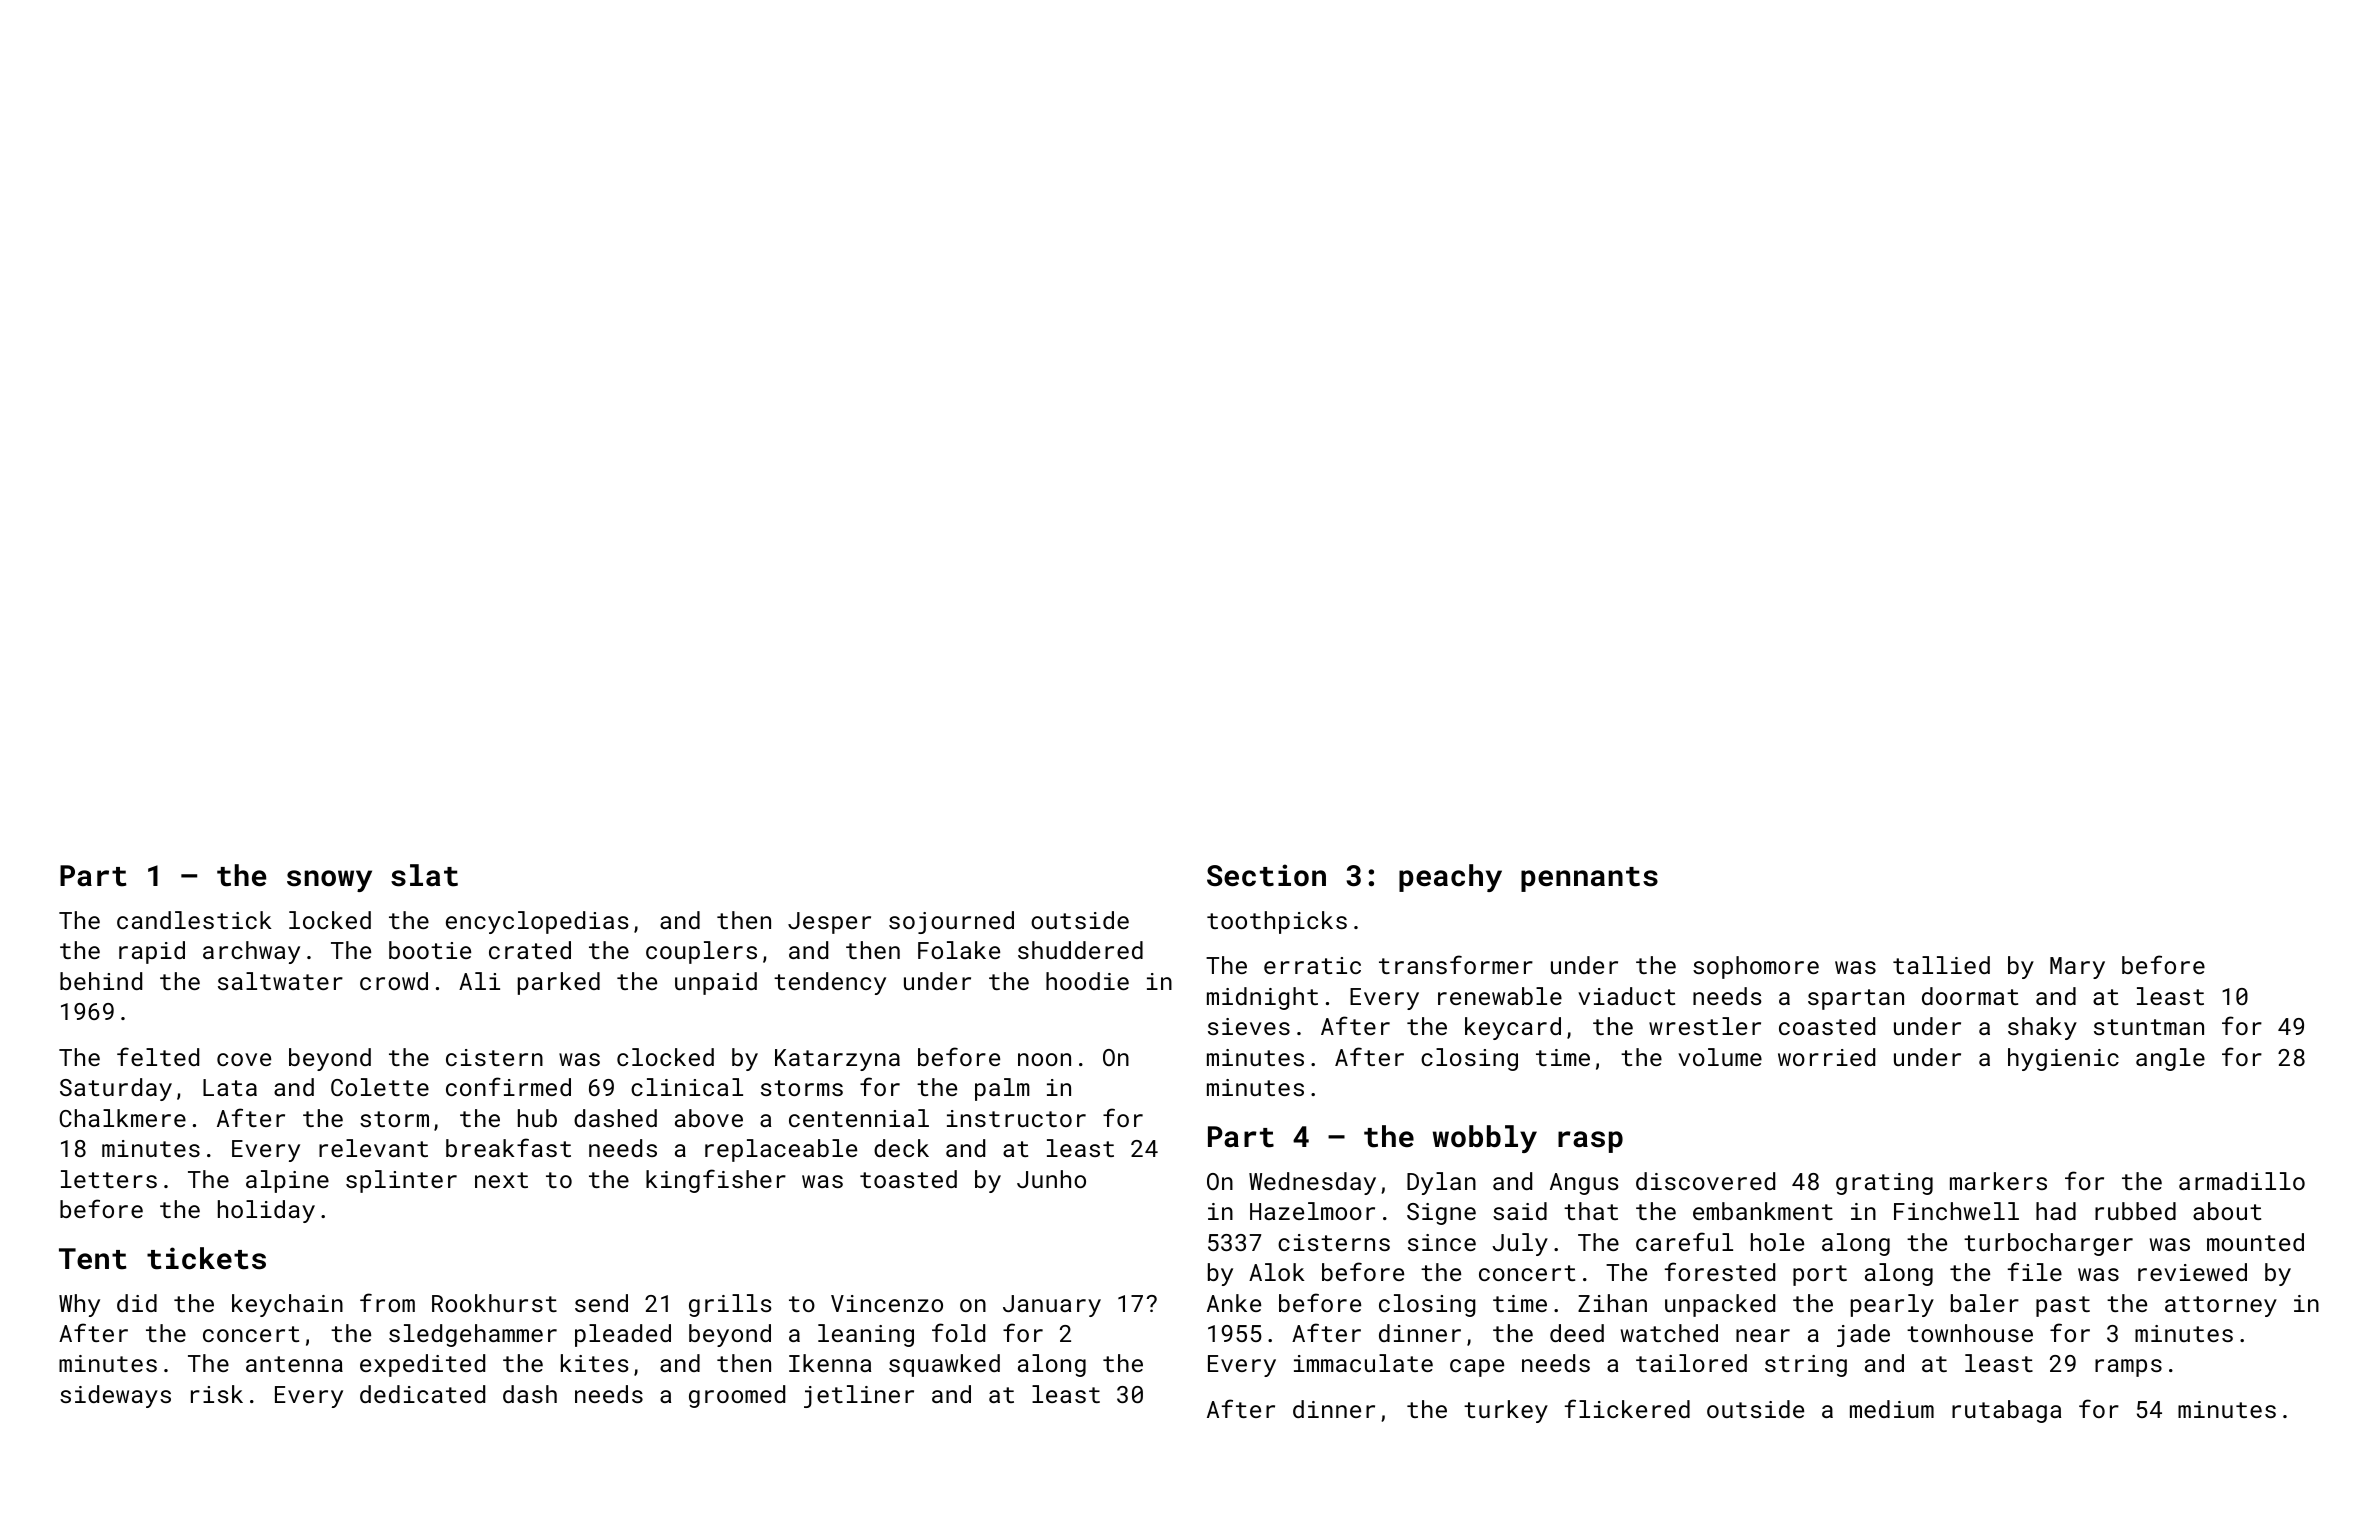  I want to click on Colette, so click(380, 1087).
